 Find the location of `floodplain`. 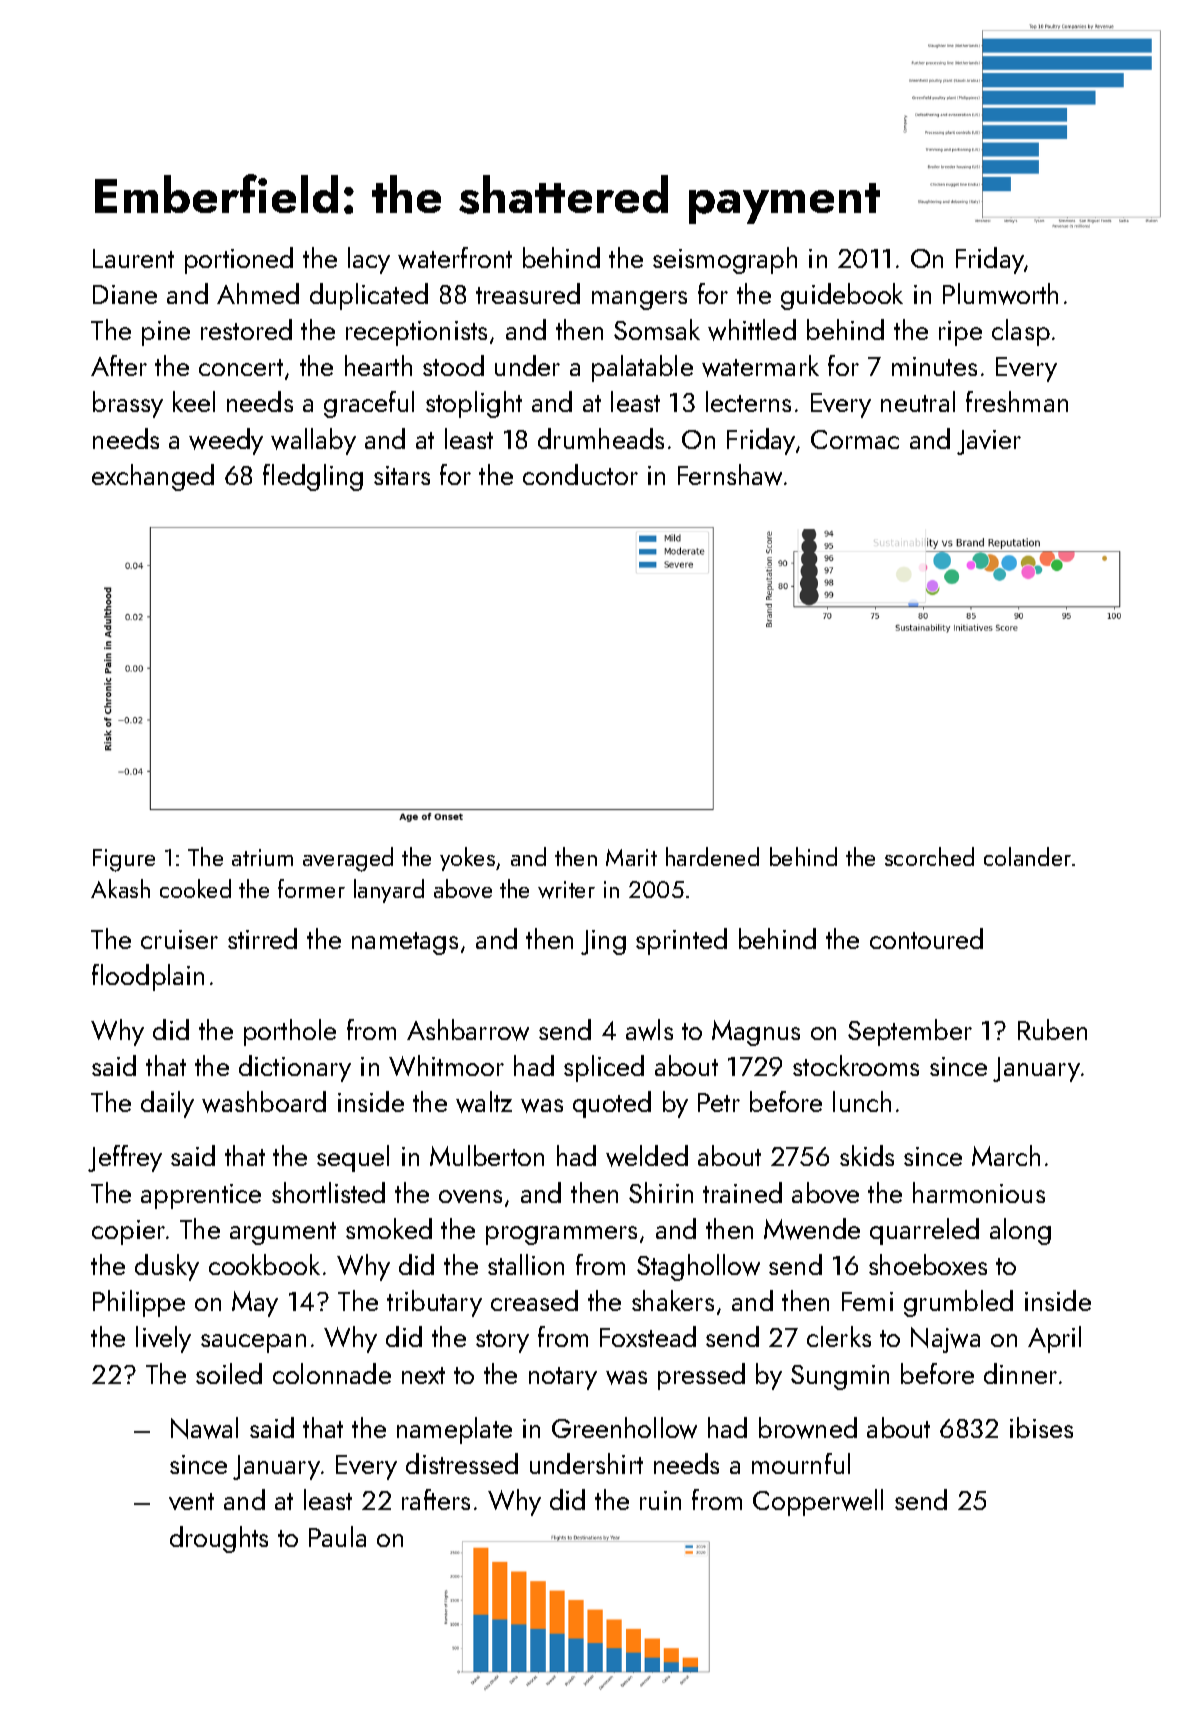

floodplain is located at coordinates (148, 977).
